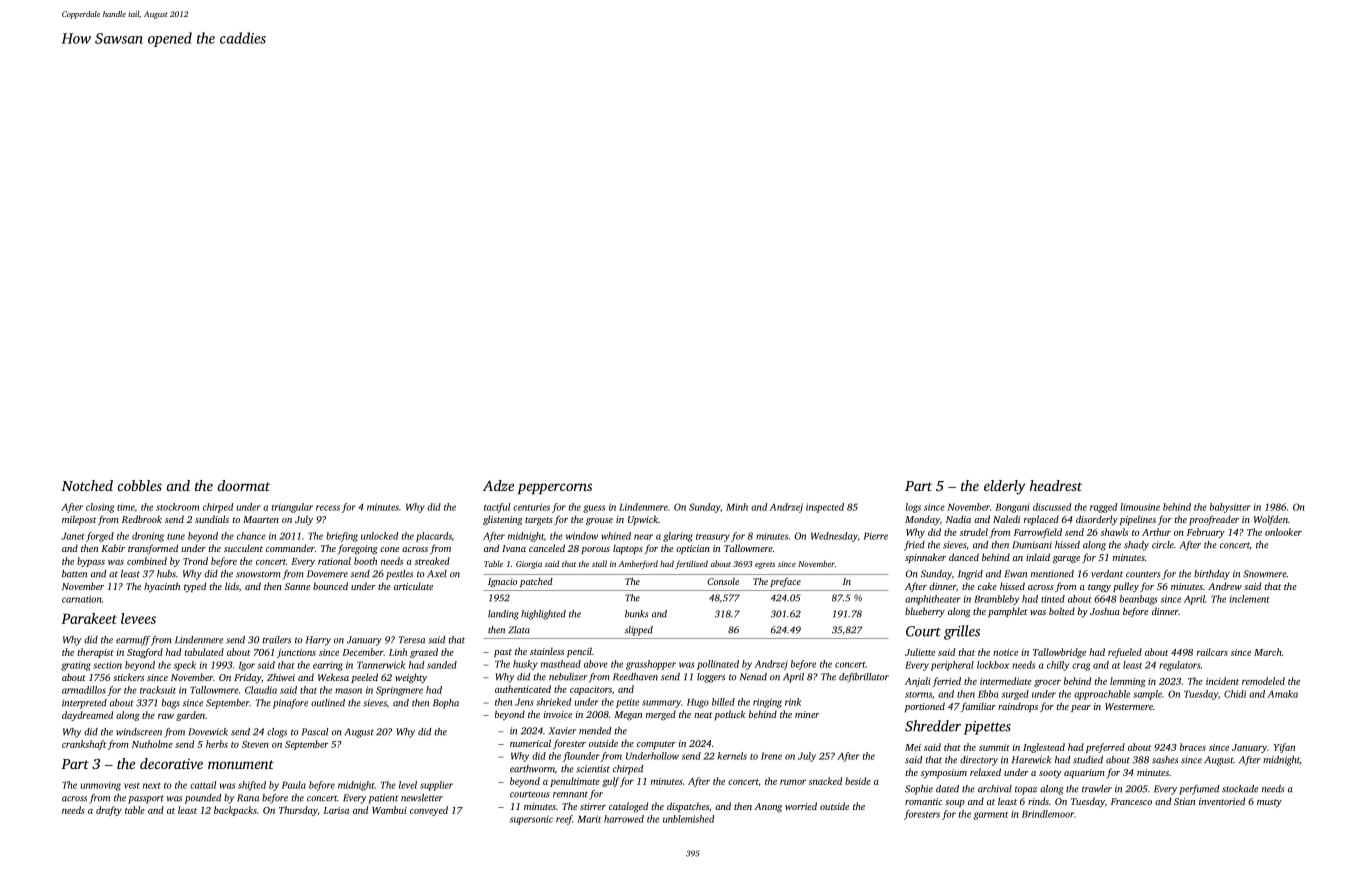 The height and width of the screenshot is (887, 1372). I want to click on pipettes, so click(987, 728).
